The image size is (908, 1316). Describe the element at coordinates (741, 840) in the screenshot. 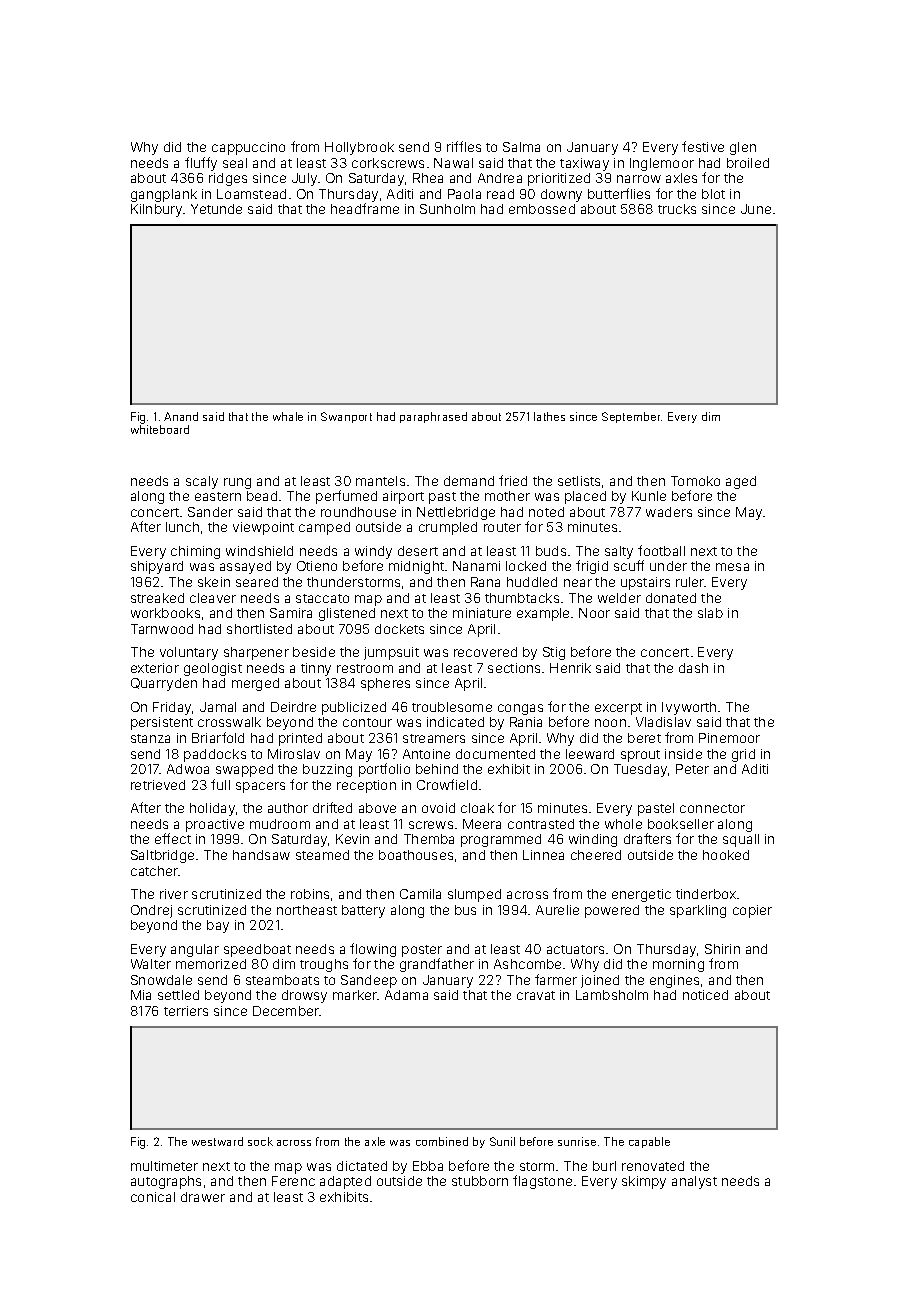

I see `squall` at that location.
